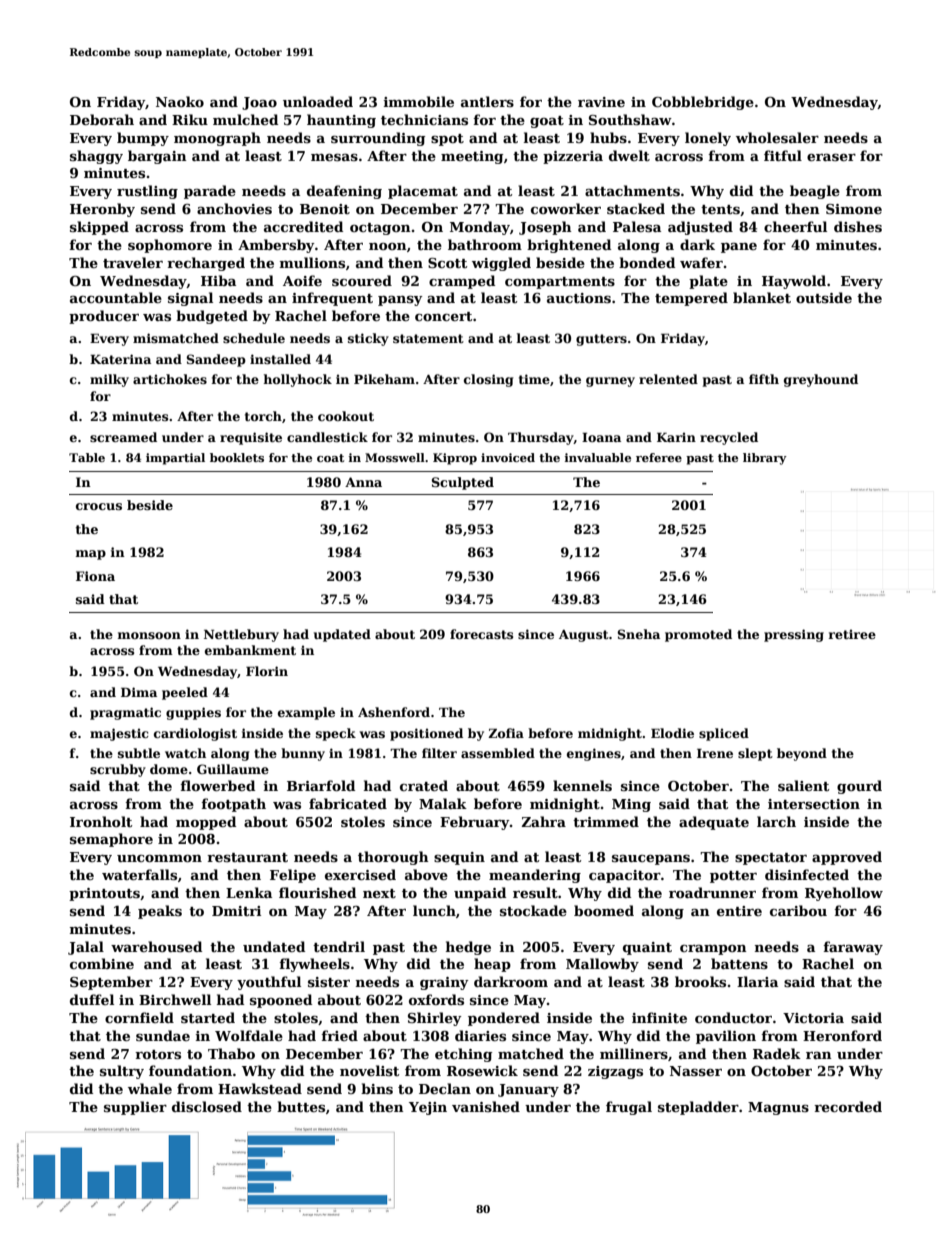  Describe the element at coordinates (802, 754) in the document. I see `beyond` at that location.
